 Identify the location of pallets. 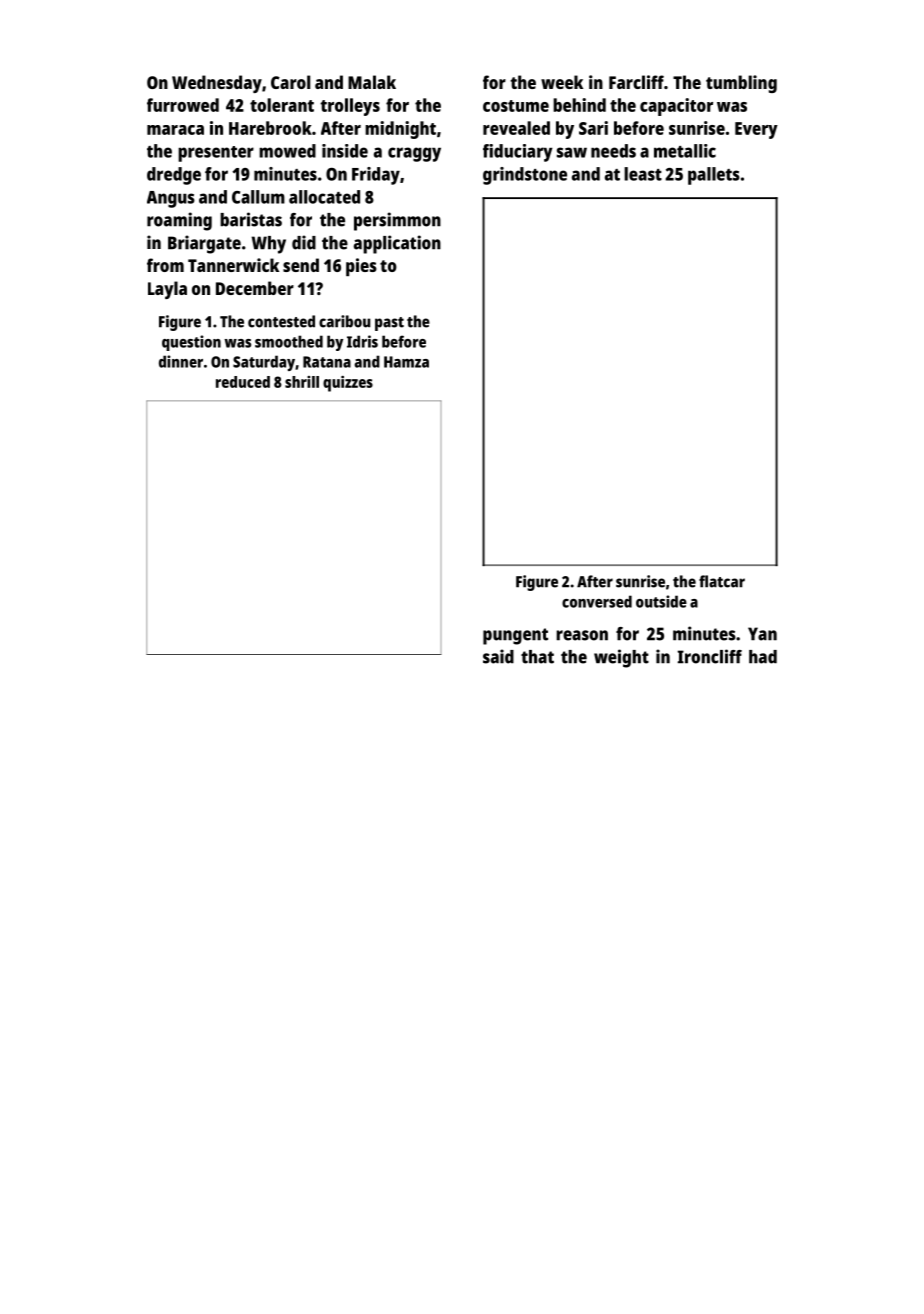
(714, 176).
